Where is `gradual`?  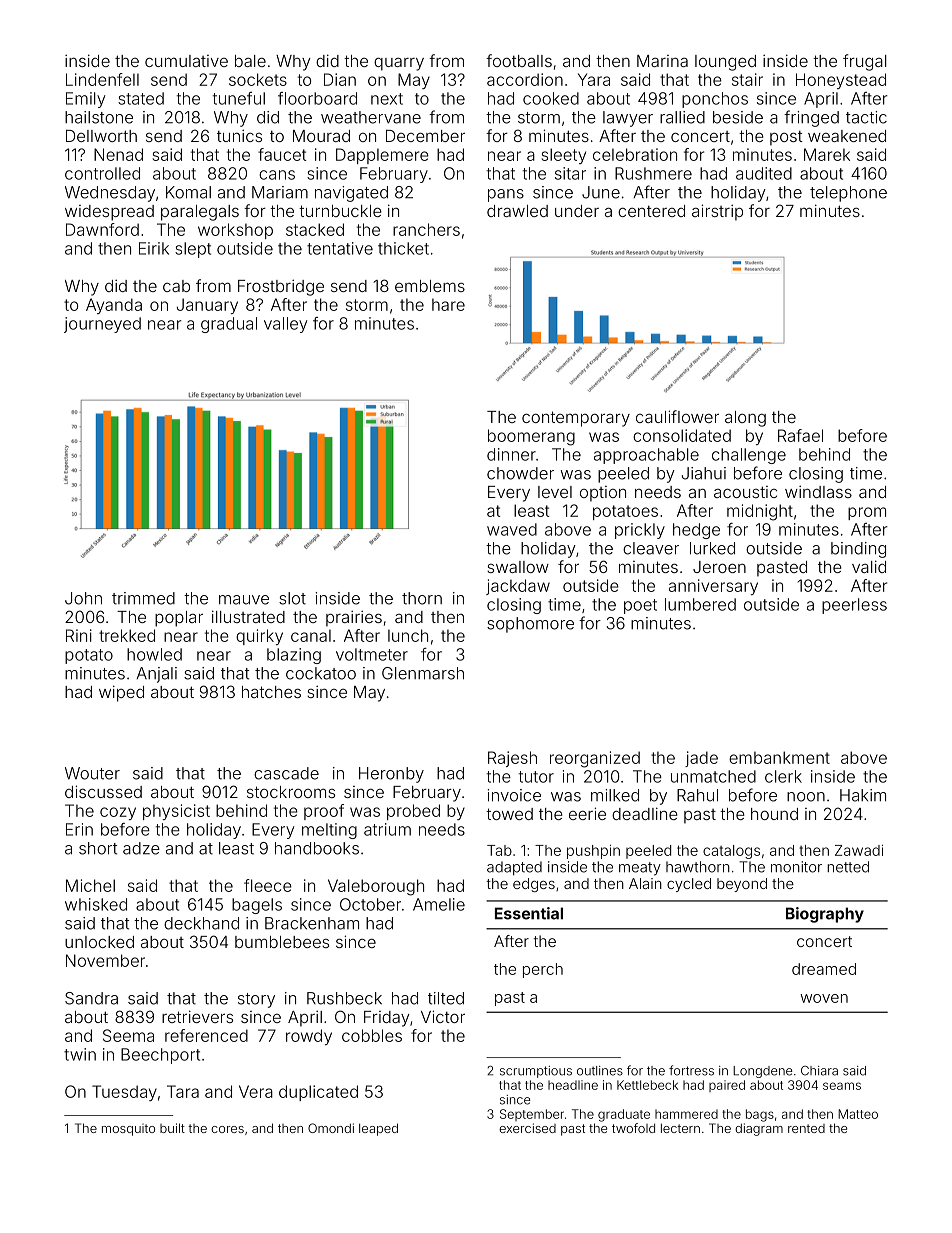 gradual is located at coordinates (229, 325).
